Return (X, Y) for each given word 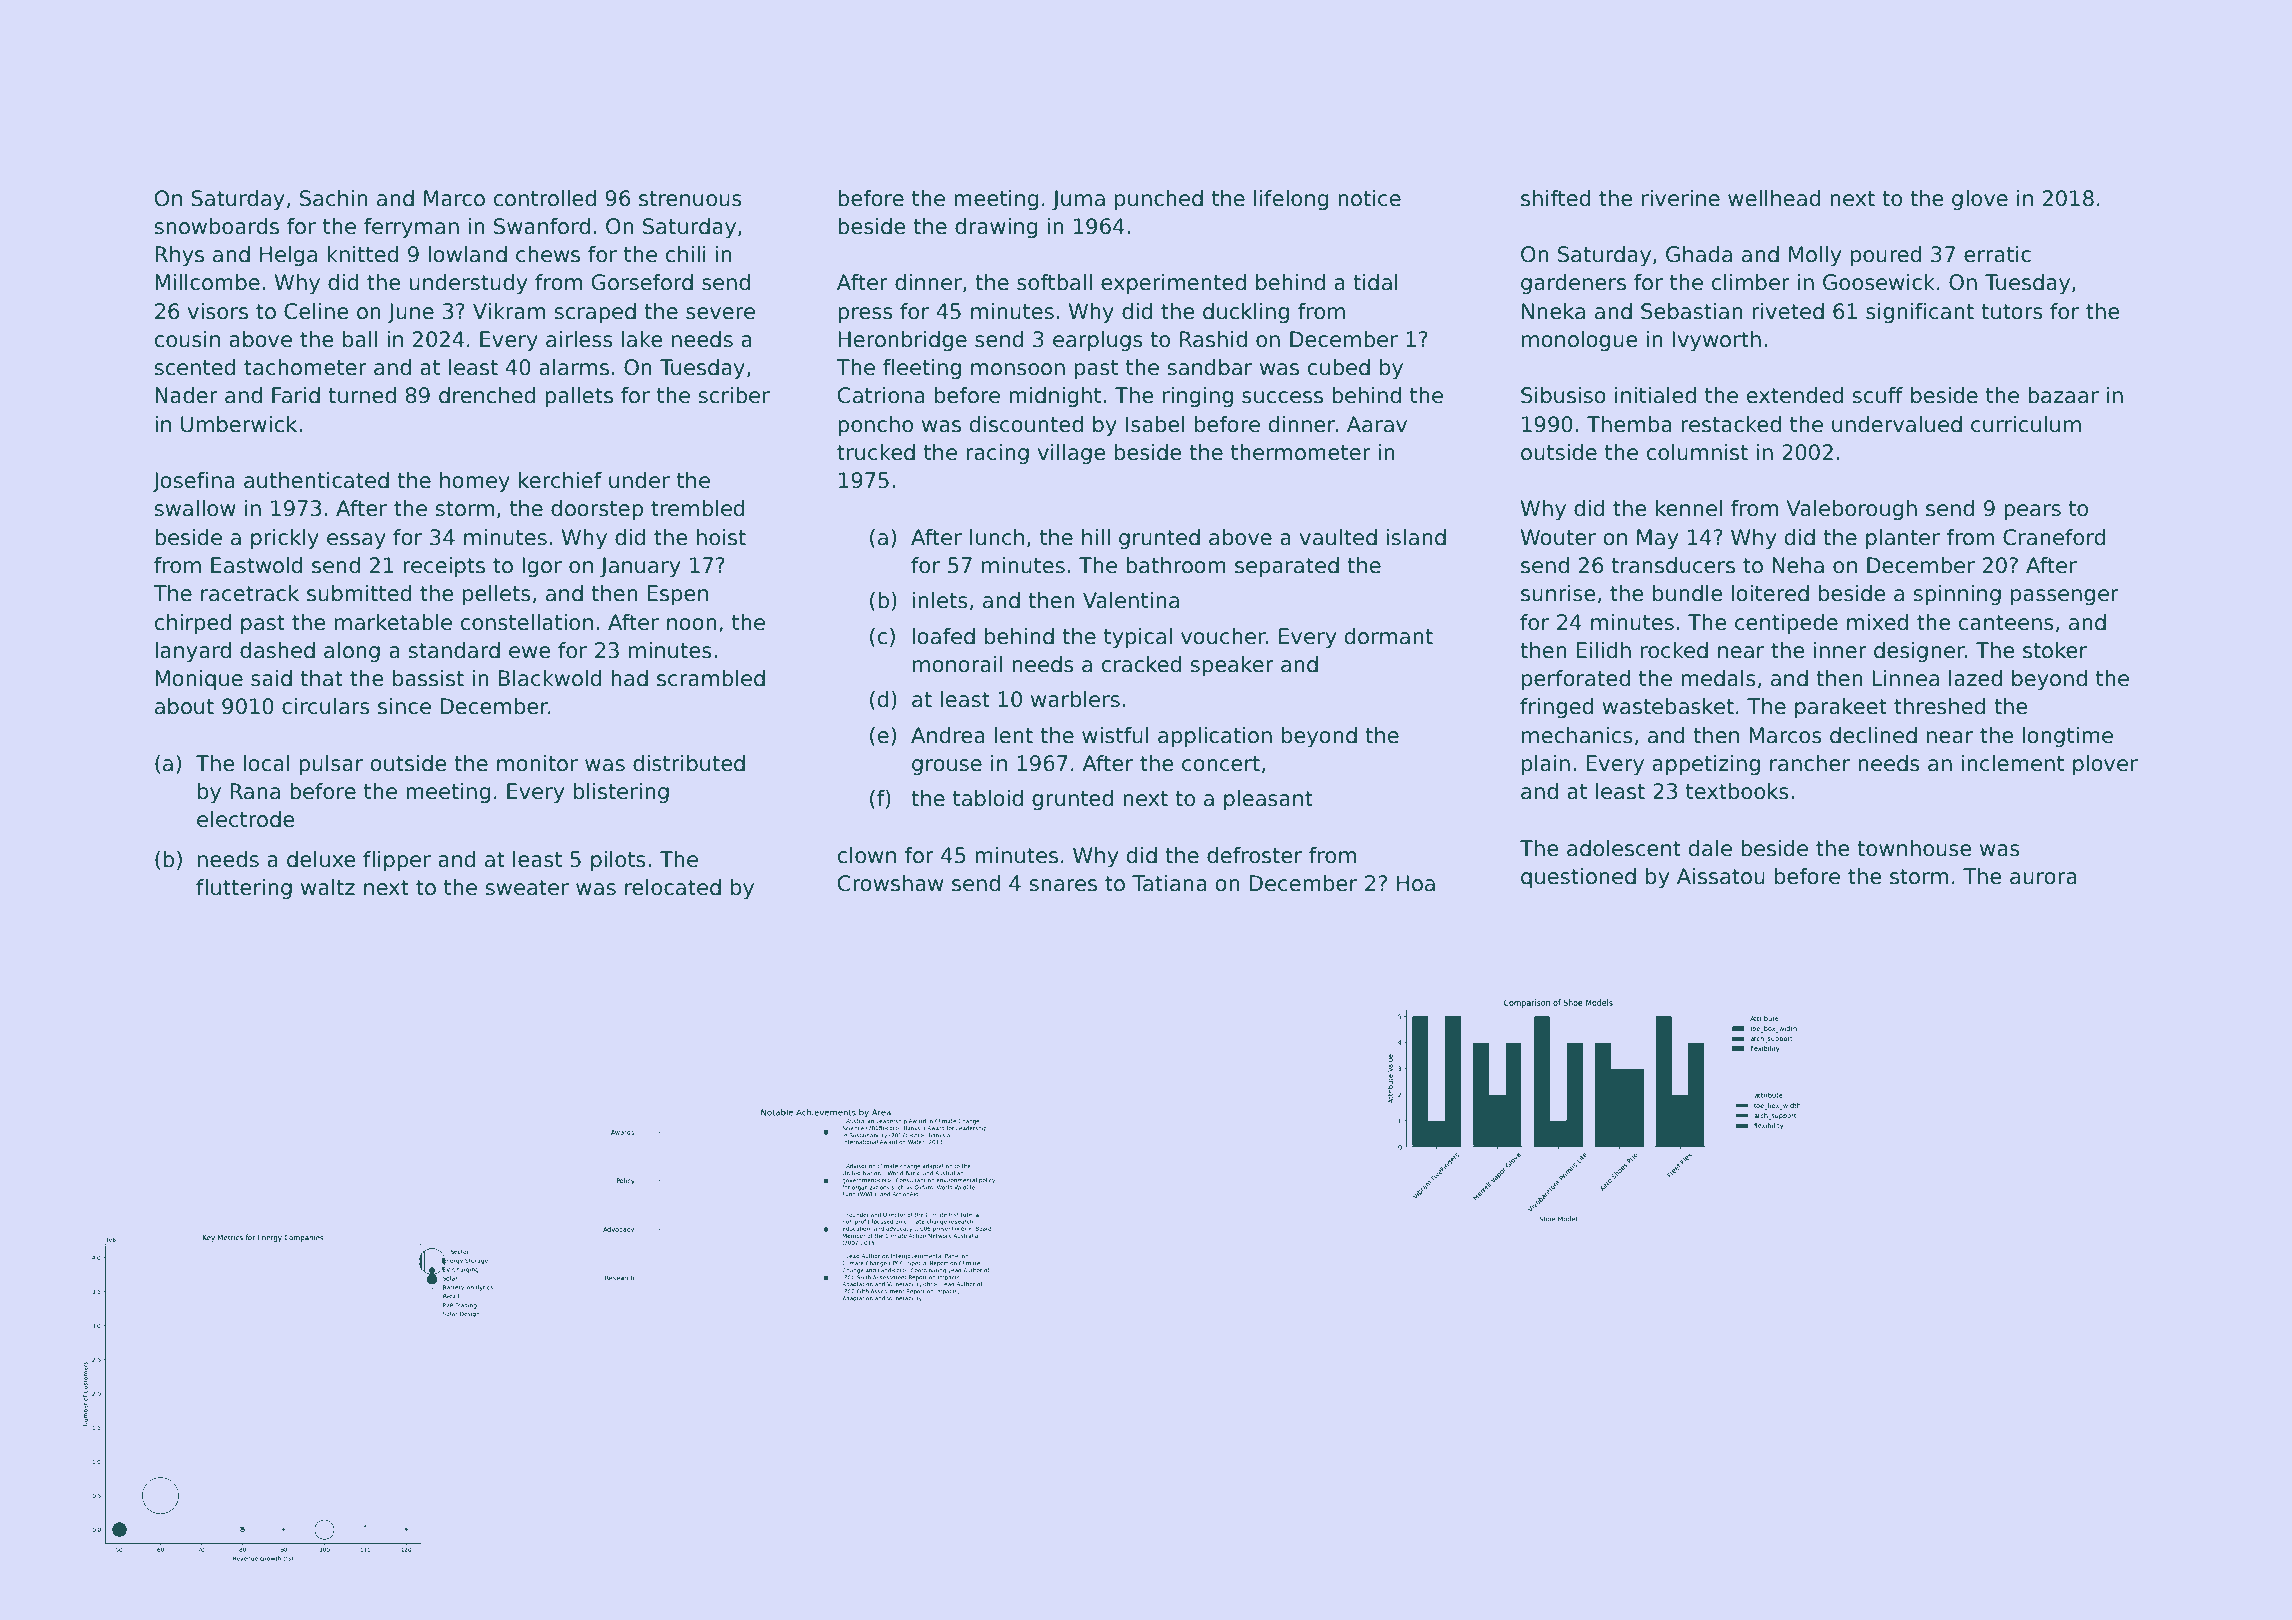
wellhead (1774, 198)
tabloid (988, 798)
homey (475, 482)
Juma (1078, 200)
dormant (1389, 636)
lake (642, 339)
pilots (618, 861)
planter (1903, 539)
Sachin (334, 198)
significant (1920, 313)
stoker (2055, 650)
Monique (199, 680)
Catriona (881, 395)
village (1072, 454)
